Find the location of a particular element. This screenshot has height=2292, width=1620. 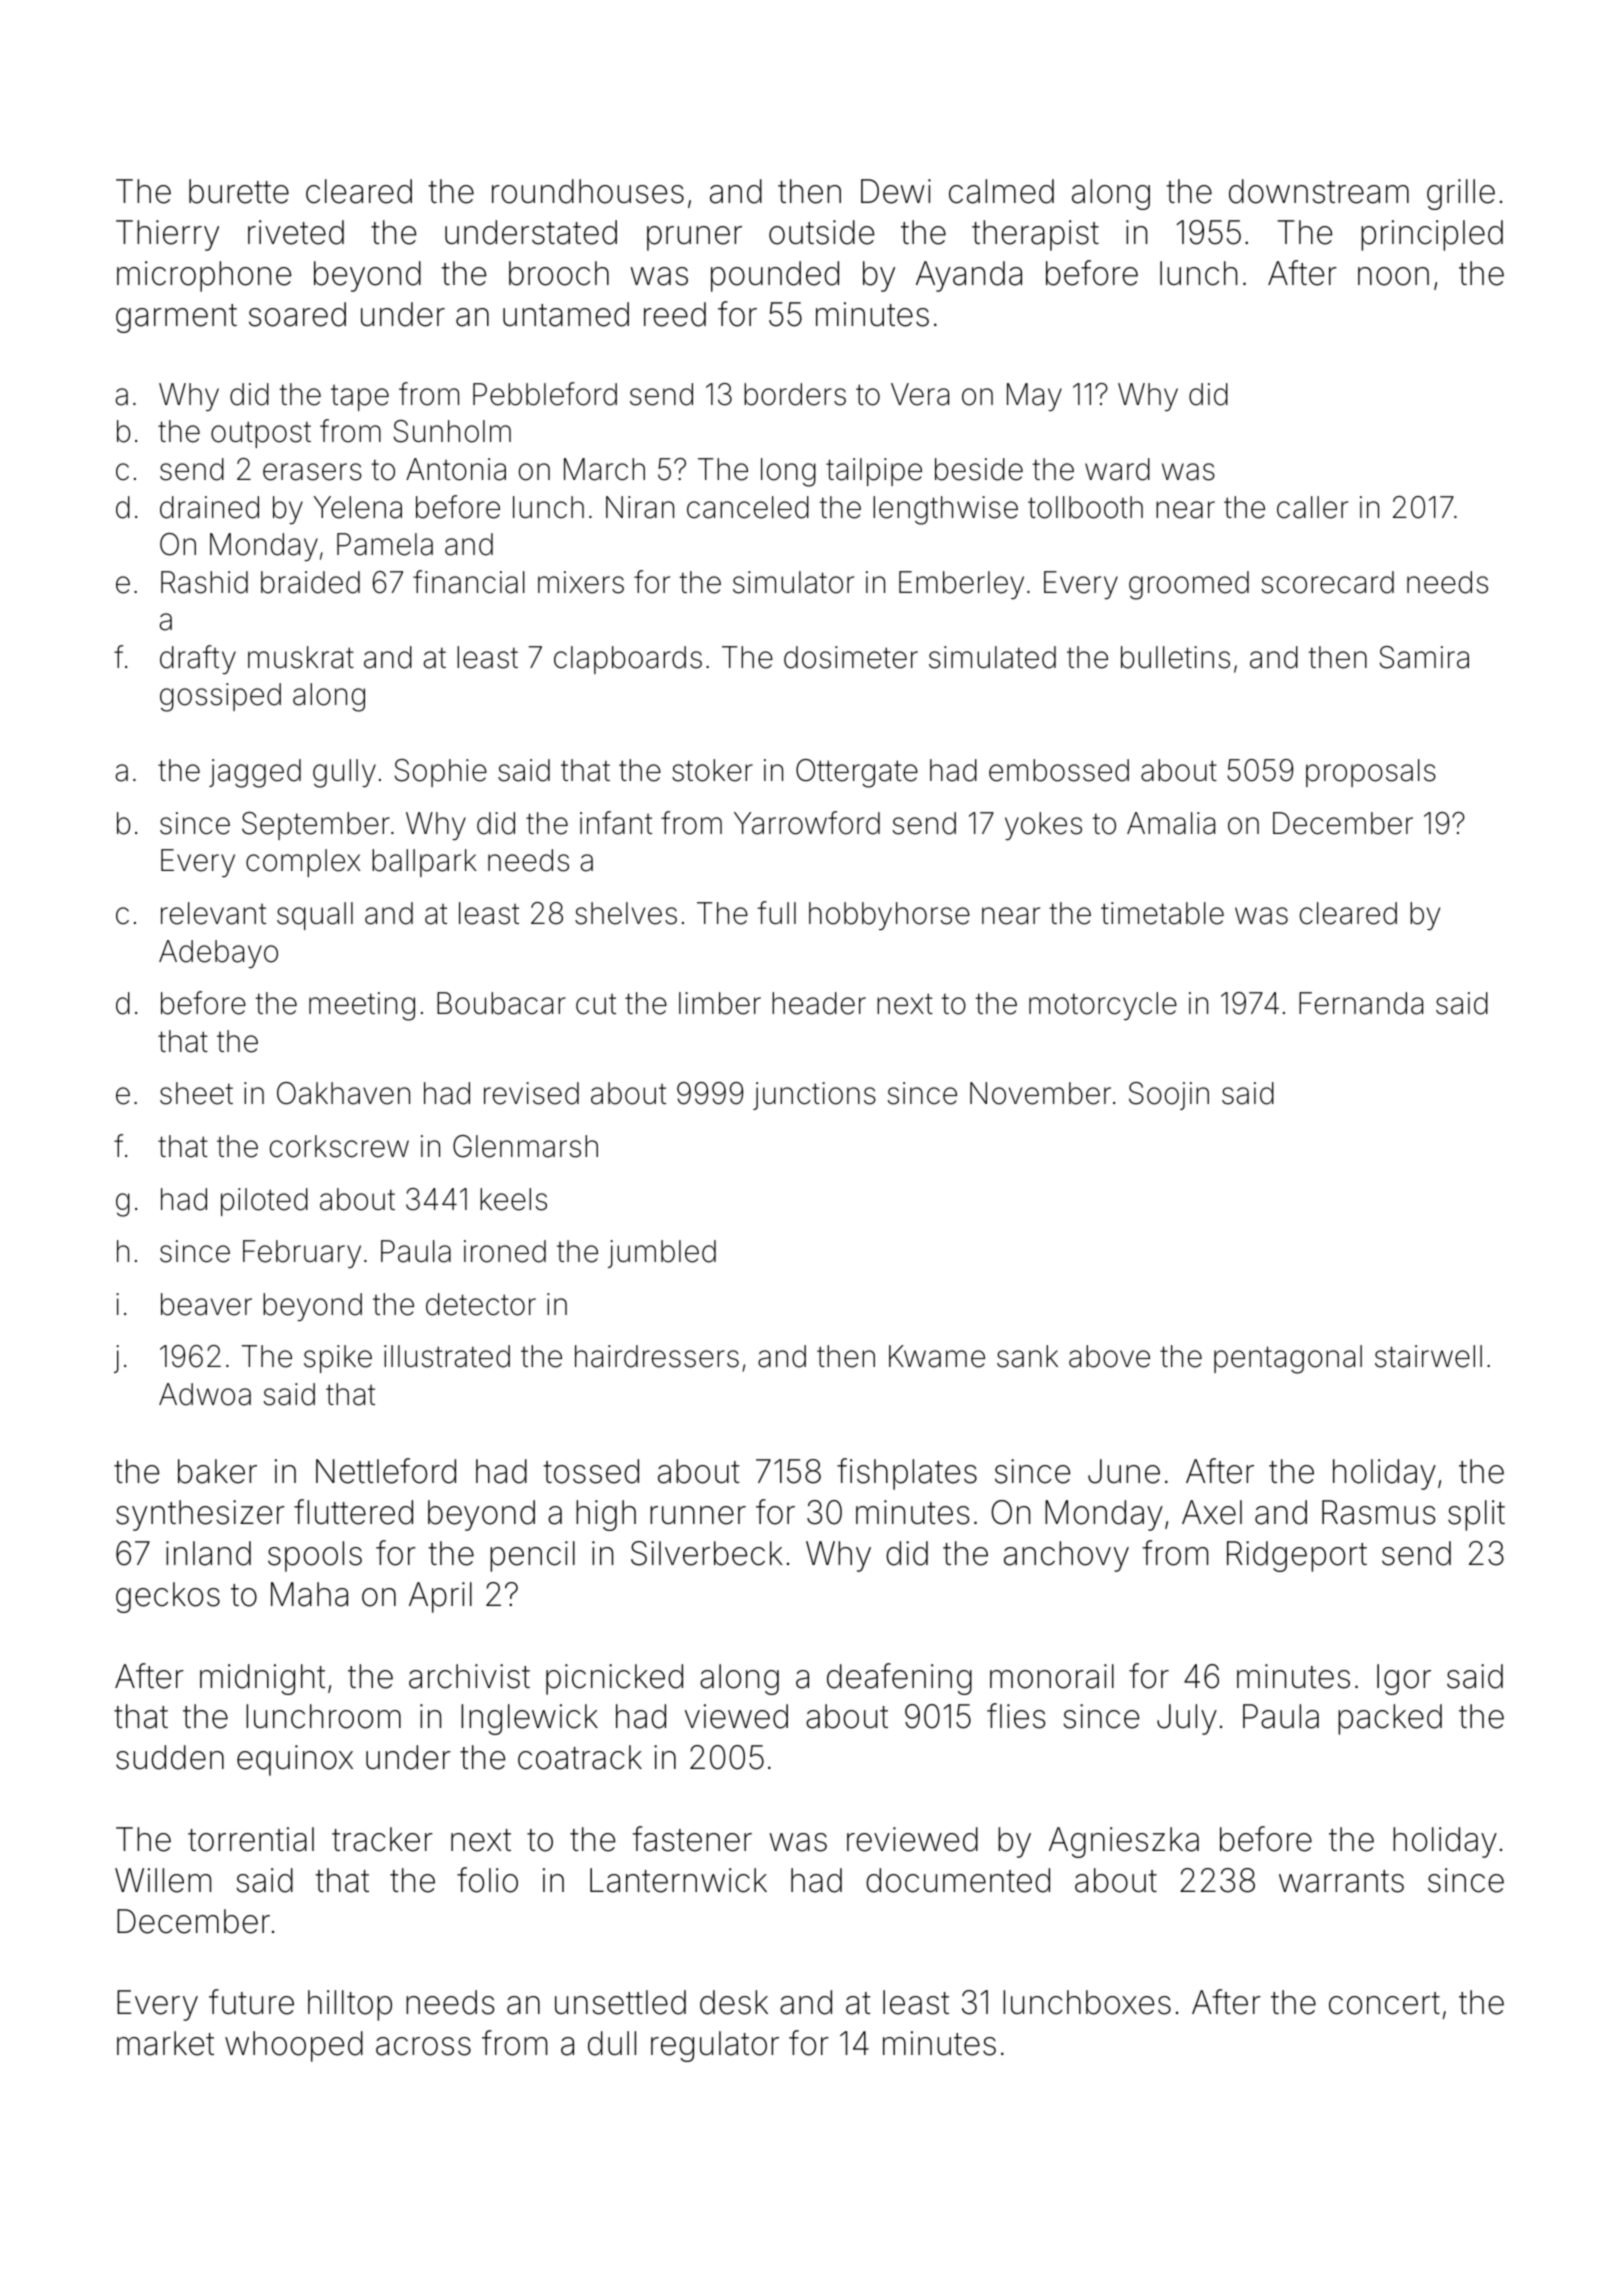

future is located at coordinates (251, 2002).
